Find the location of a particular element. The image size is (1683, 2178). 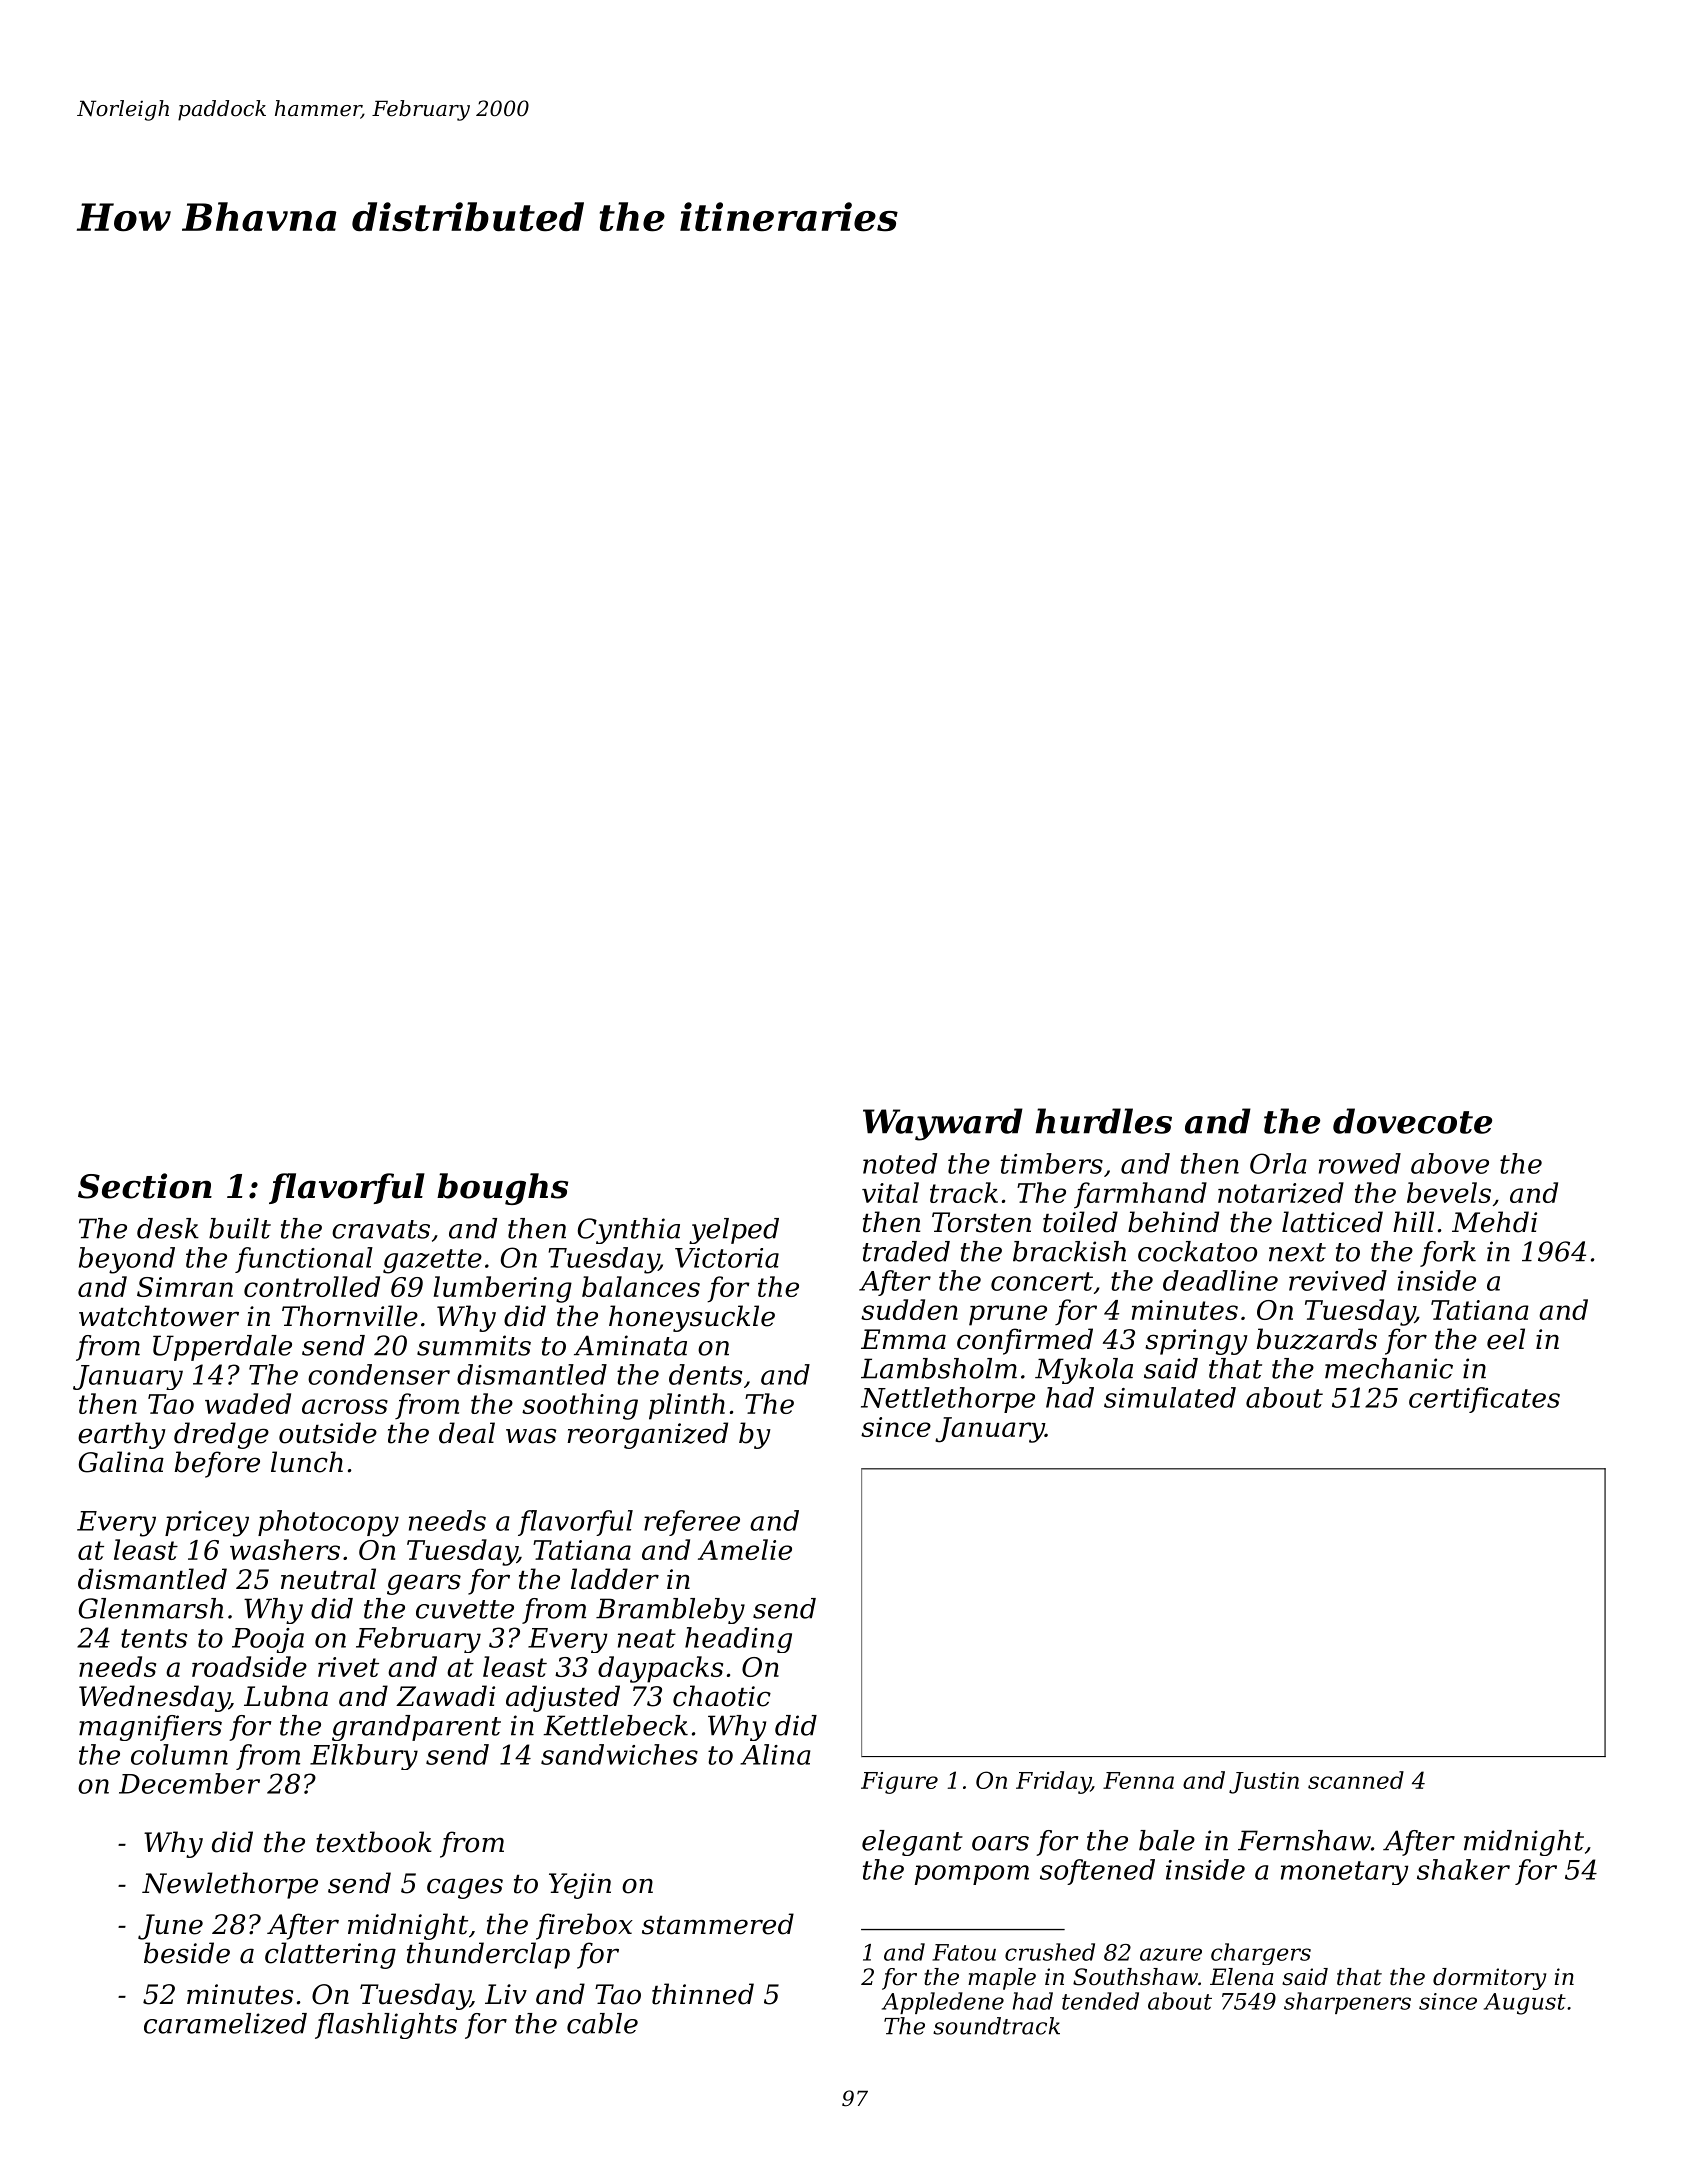

sudden is located at coordinates (909, 1309).
